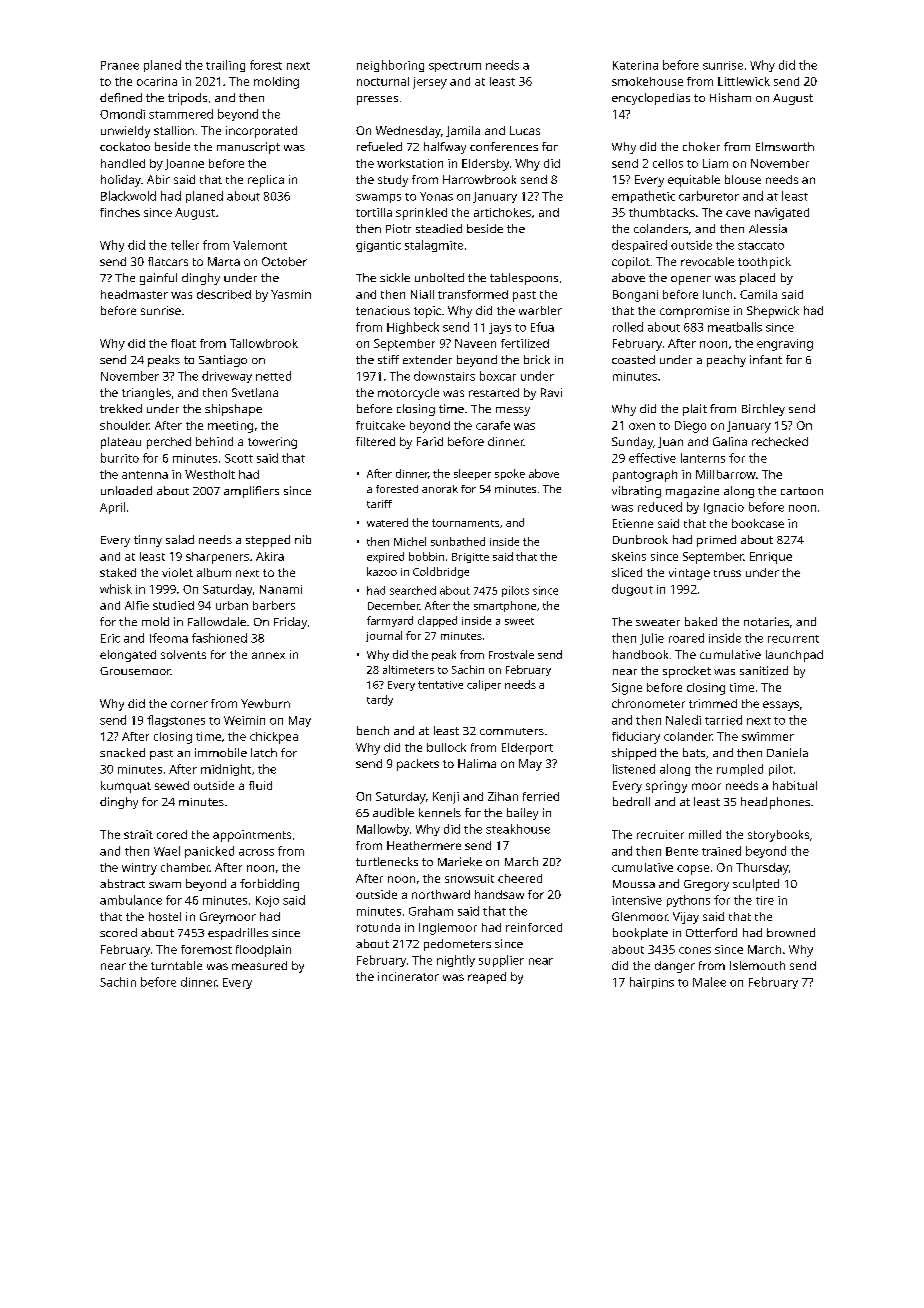 The height and width of the image is (1308, 924). Describe the element at coordinates (139, 869) in the image. I see `wintry` at that location.
